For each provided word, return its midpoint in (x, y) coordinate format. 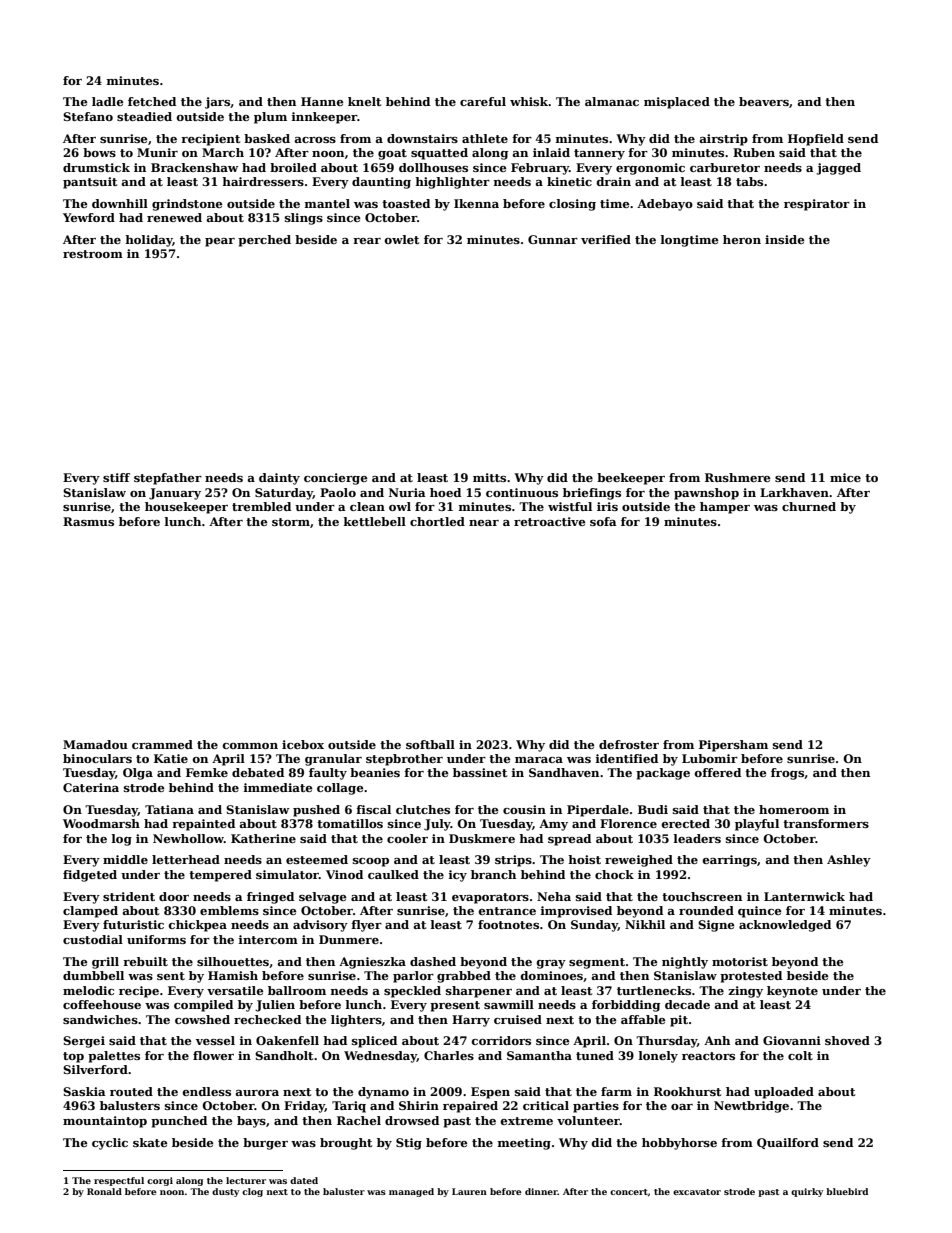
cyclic (110, 1144)
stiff (116, 477)
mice (845, 477)
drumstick (96, 167)
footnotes (508, 924)
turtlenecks (654, 990)
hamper (725, 508)
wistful (570, 506)
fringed (270, 898)
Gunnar (553, 239)
